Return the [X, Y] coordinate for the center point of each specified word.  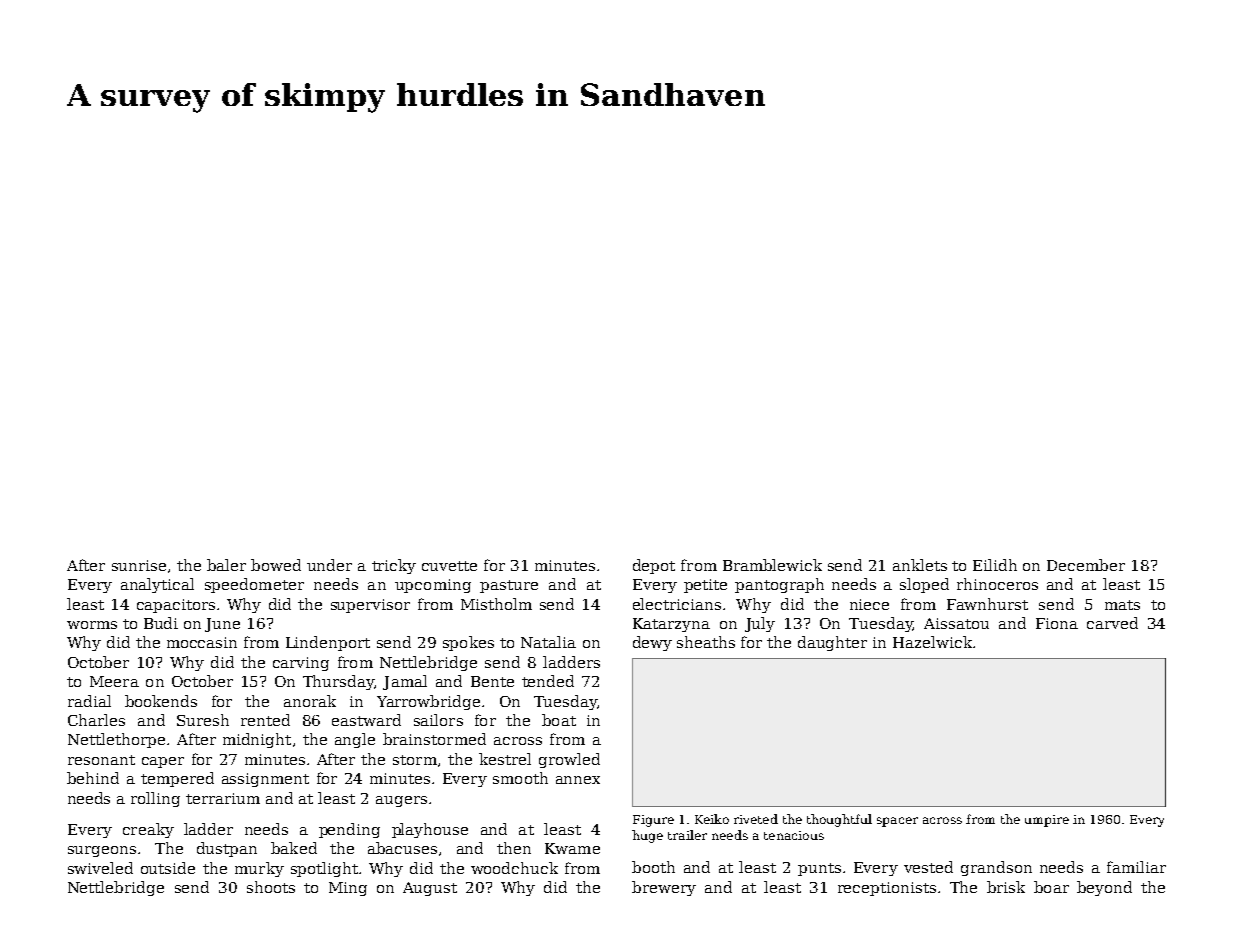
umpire [1047, 821]
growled [569, 760]
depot [654, 566]
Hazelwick [932, 642]
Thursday [338, 682]
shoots [271, 887]
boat [559, 720]
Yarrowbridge [428, 702]
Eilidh [995, 565]
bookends [161, 701]
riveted [756, 819]
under [329, 565]
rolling [155, 799]
